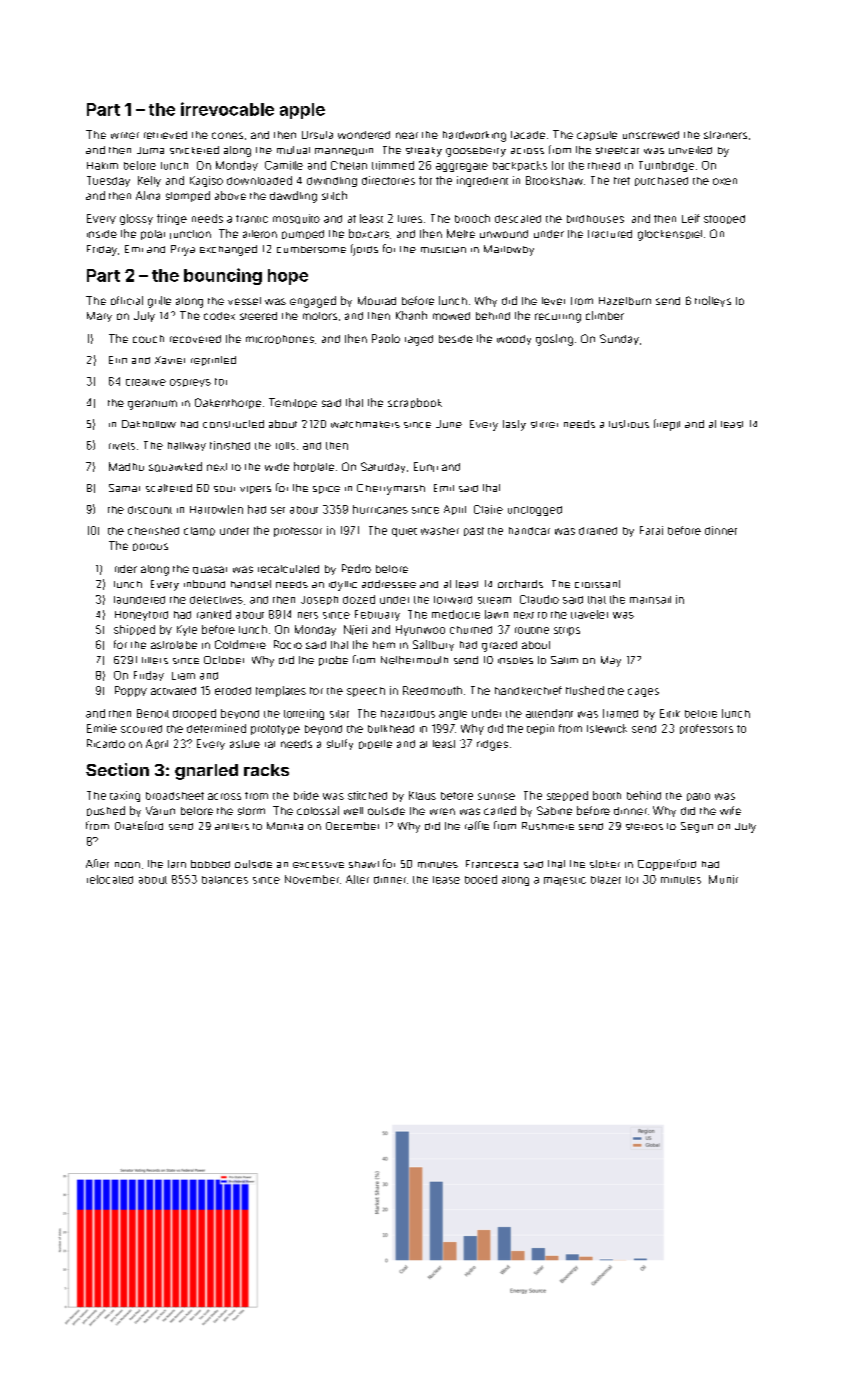 The height and width of the image is (1400, 849). What do you see at coordinates (667, 425) in the image?
I see `firepit` at bounding box center [667, 425].
